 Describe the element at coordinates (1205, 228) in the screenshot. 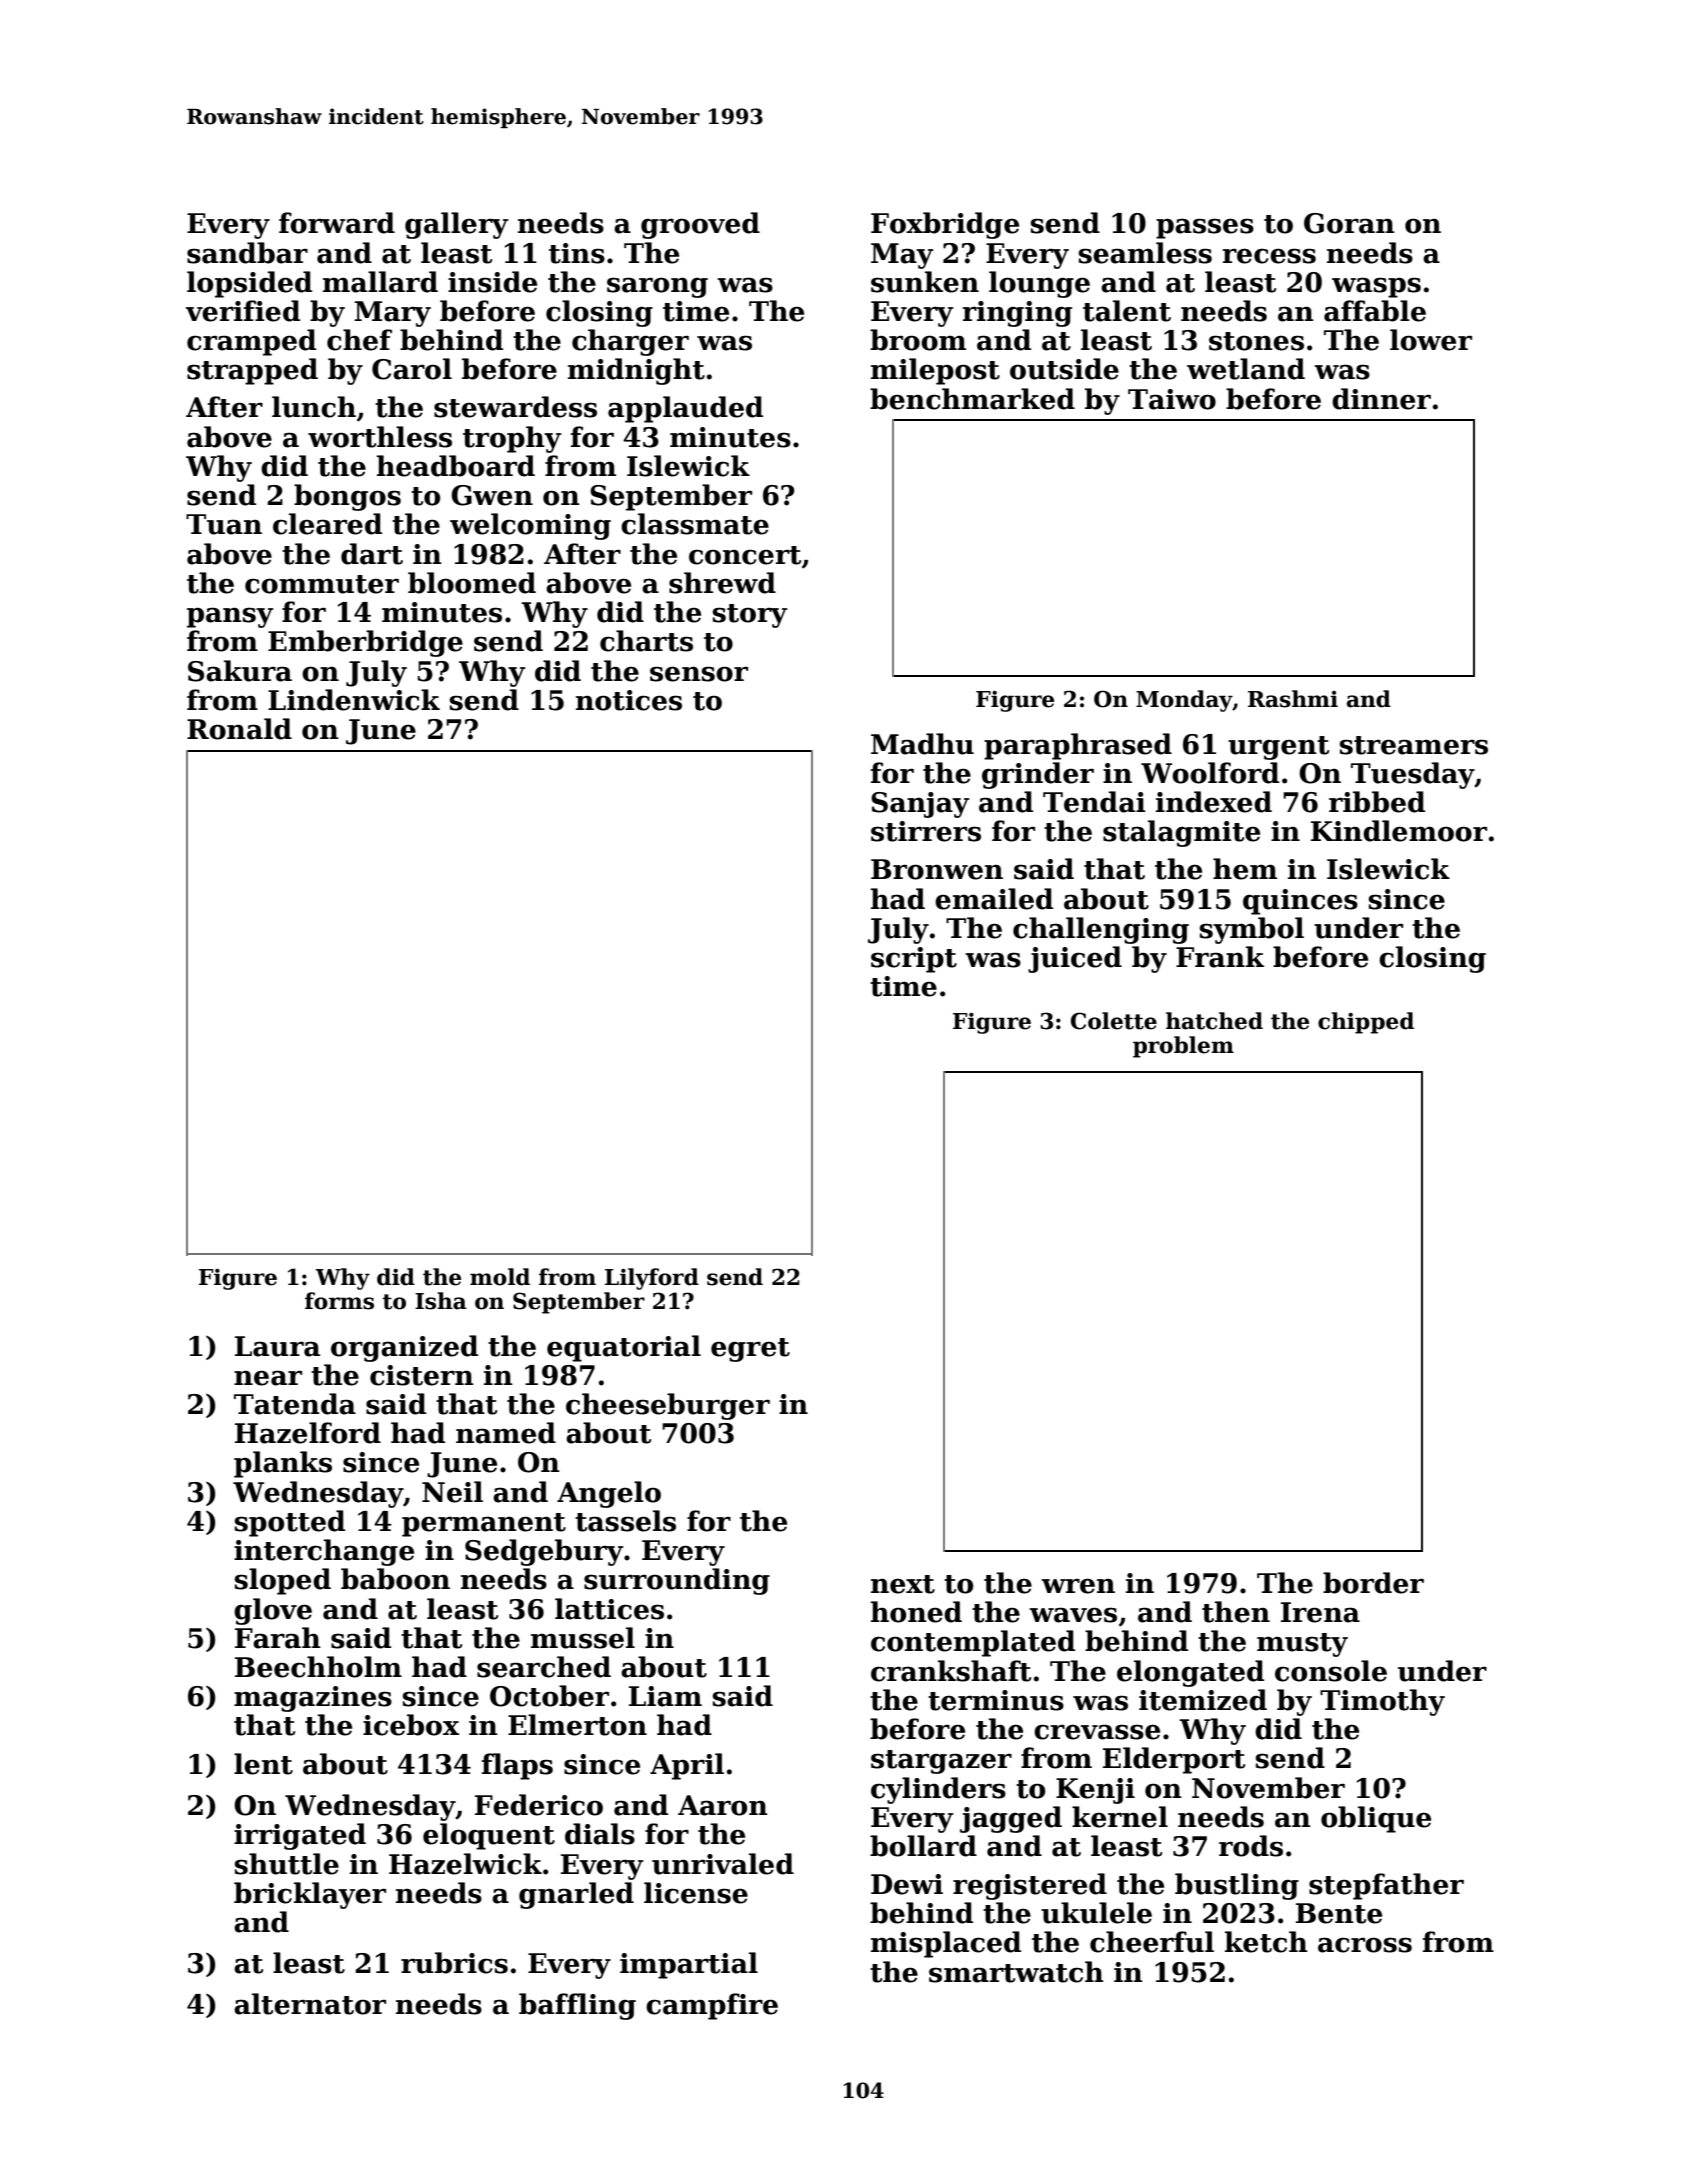

I see `passes` at that location.
